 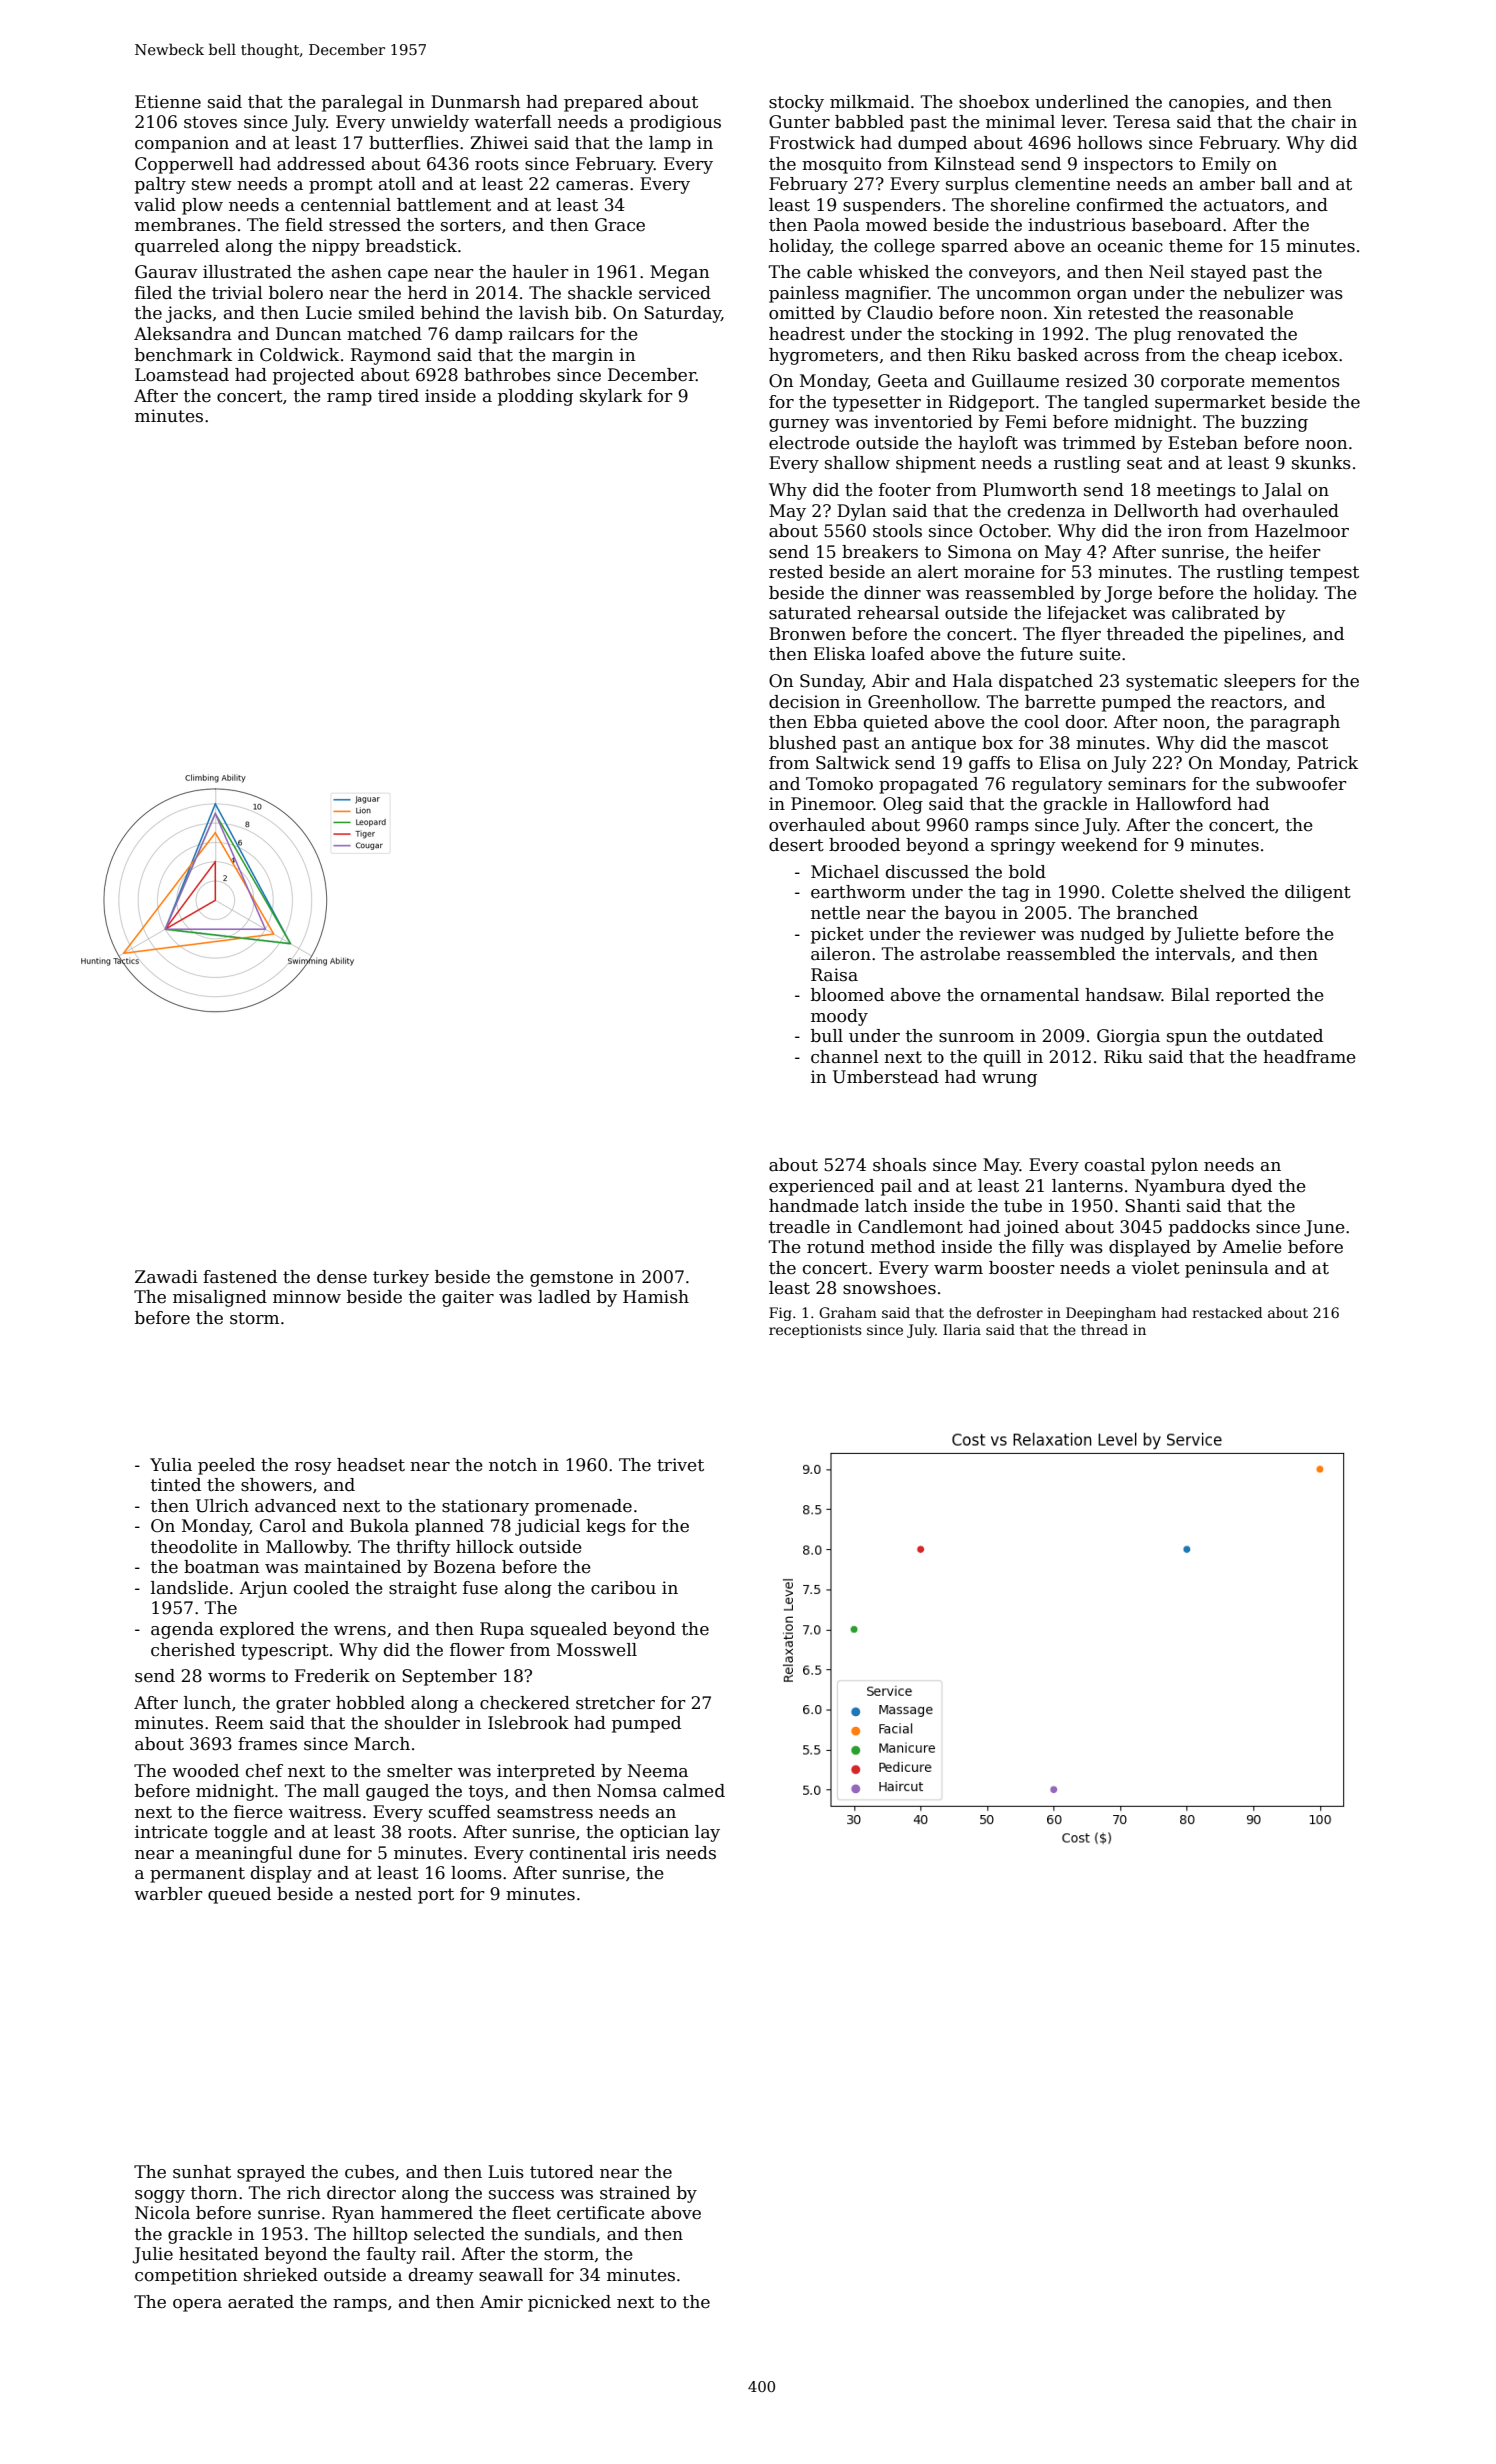 I want to click on prepared, so click(x=603, y=103).
